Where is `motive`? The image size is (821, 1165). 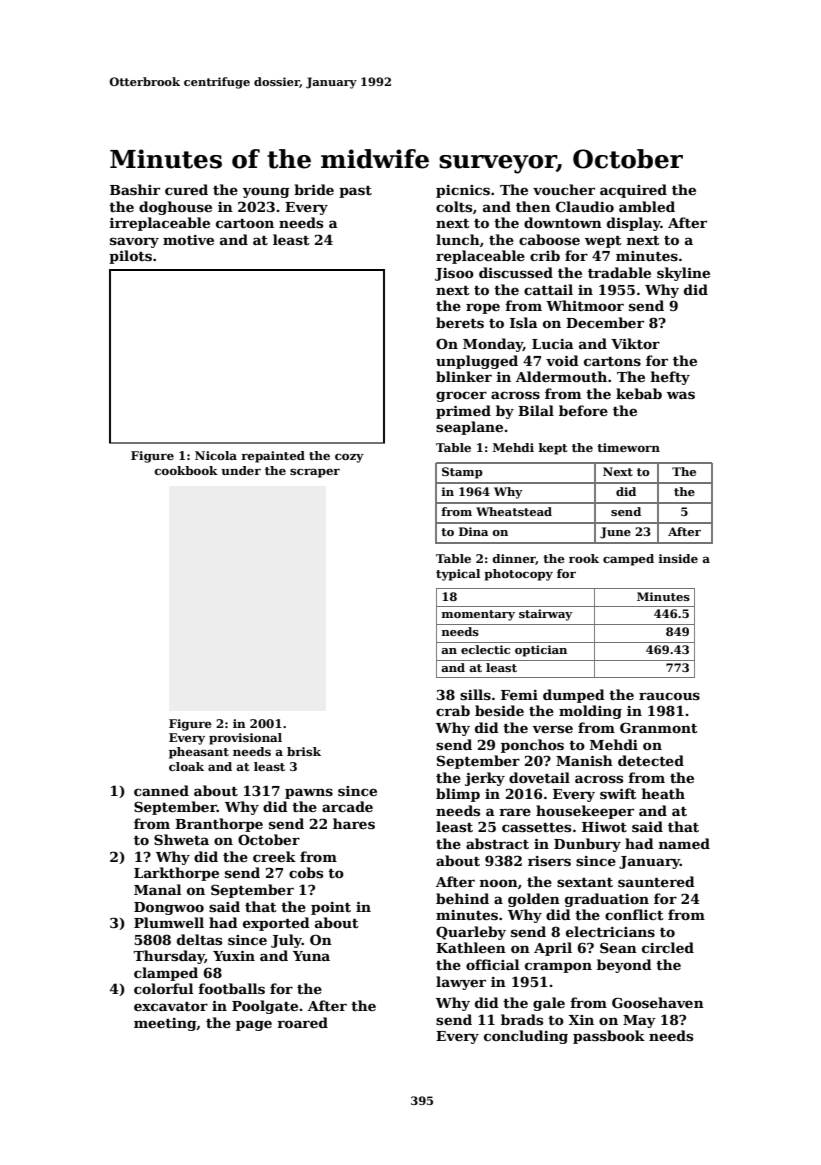
motive is located at coordinates (188, 240).
